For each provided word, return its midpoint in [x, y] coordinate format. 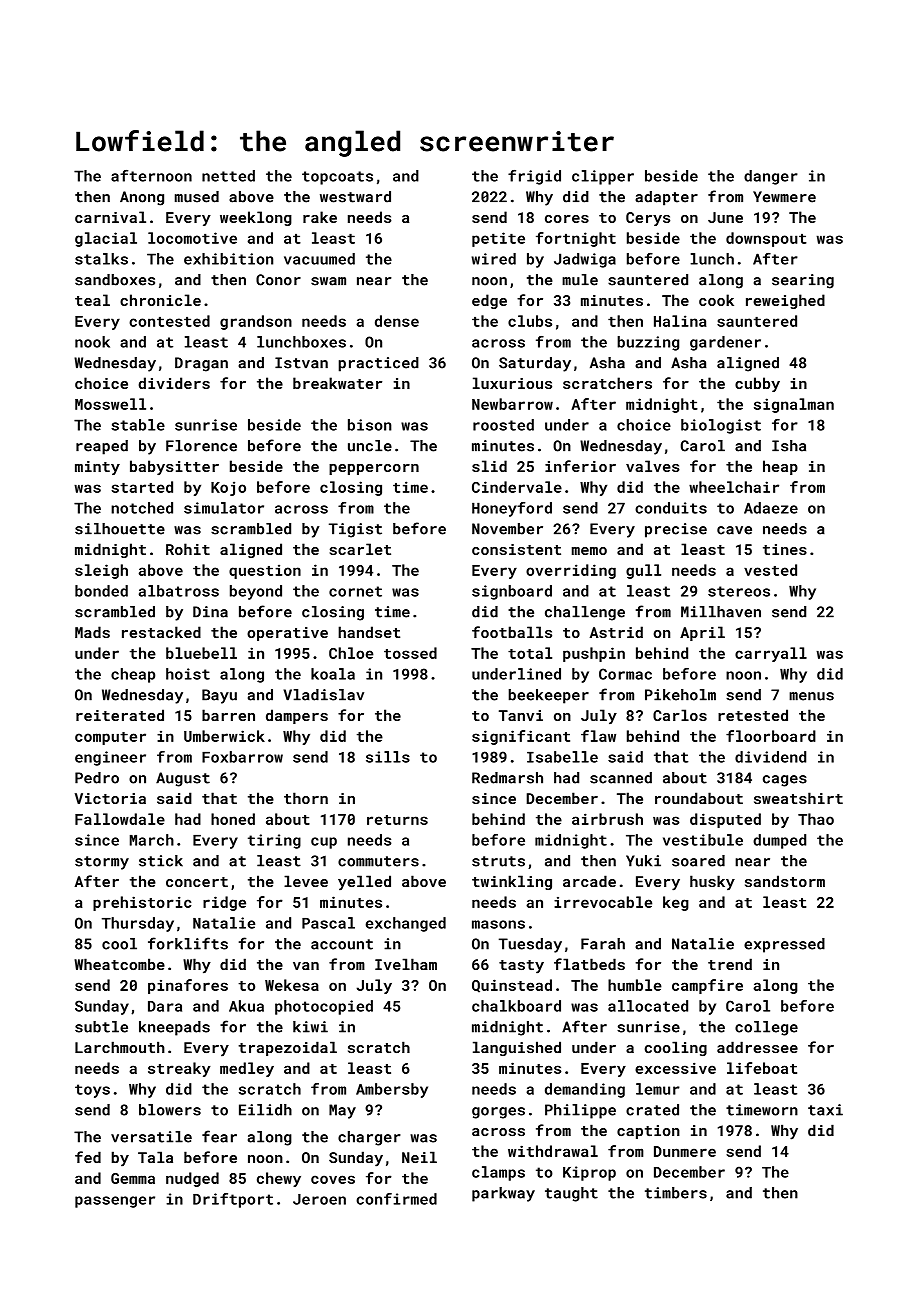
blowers [170, 1110]
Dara [165, 1006]
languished [517, 1048]
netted [228, 176]
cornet [355, 591]
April [702, 633]
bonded [101, 591]
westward [355, 197]
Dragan [201, 364]
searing [803, 281]
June [725, 217]
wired [493, 259]
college [766, 1028]
